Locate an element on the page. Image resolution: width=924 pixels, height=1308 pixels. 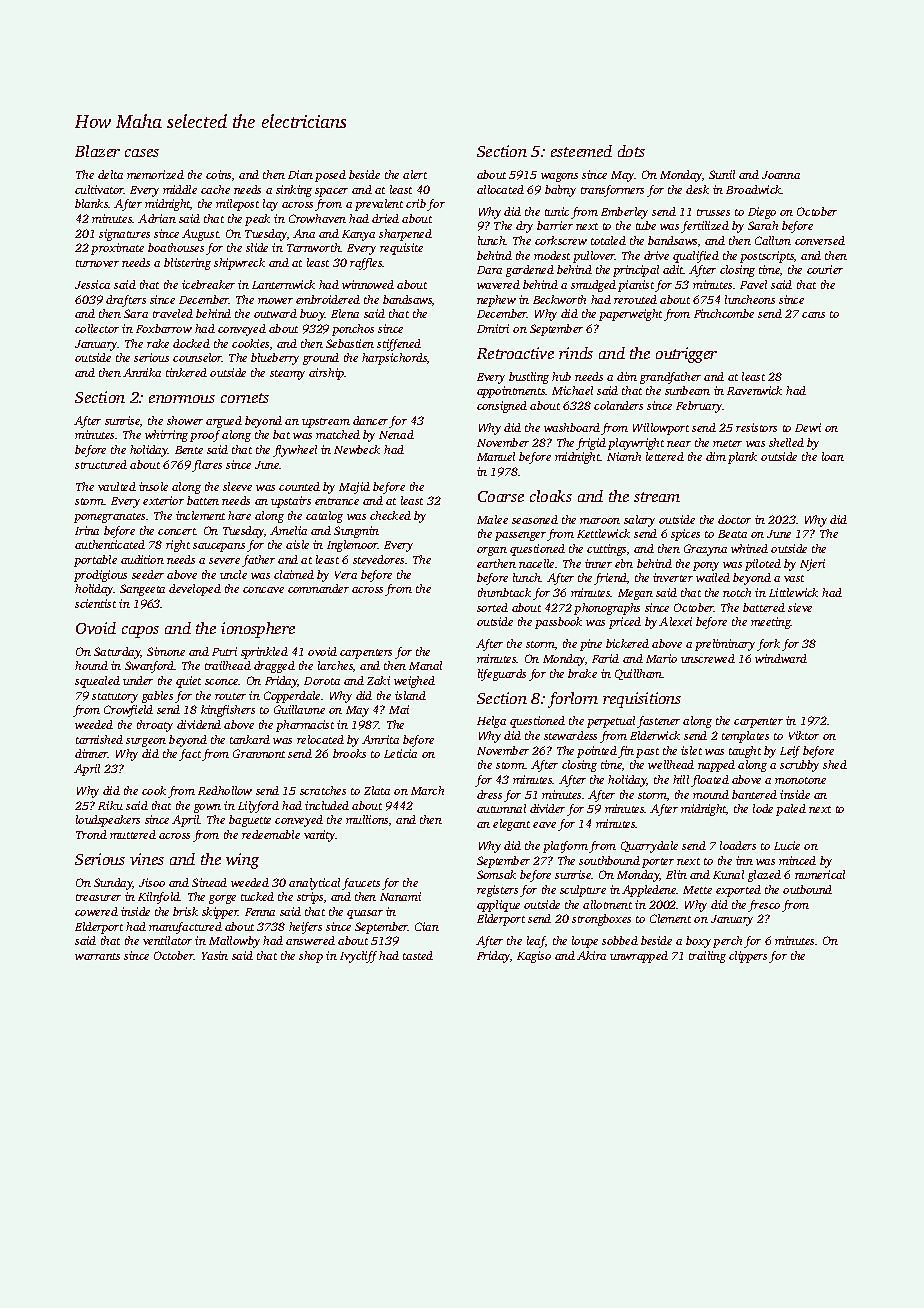
Yasin is located at coordinates (215, 955).
